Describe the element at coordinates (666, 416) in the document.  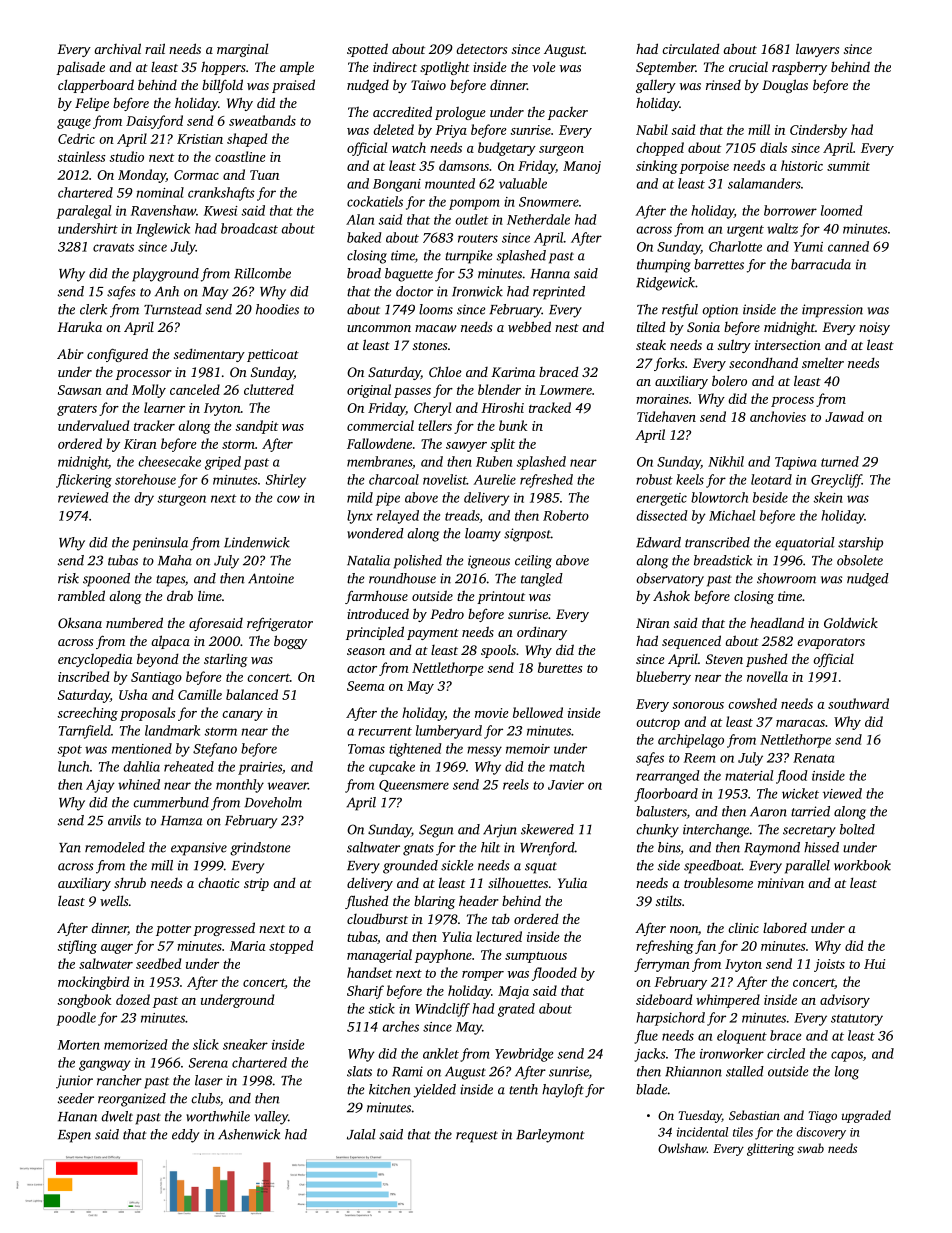
I see `Tidehaven` at that location.
